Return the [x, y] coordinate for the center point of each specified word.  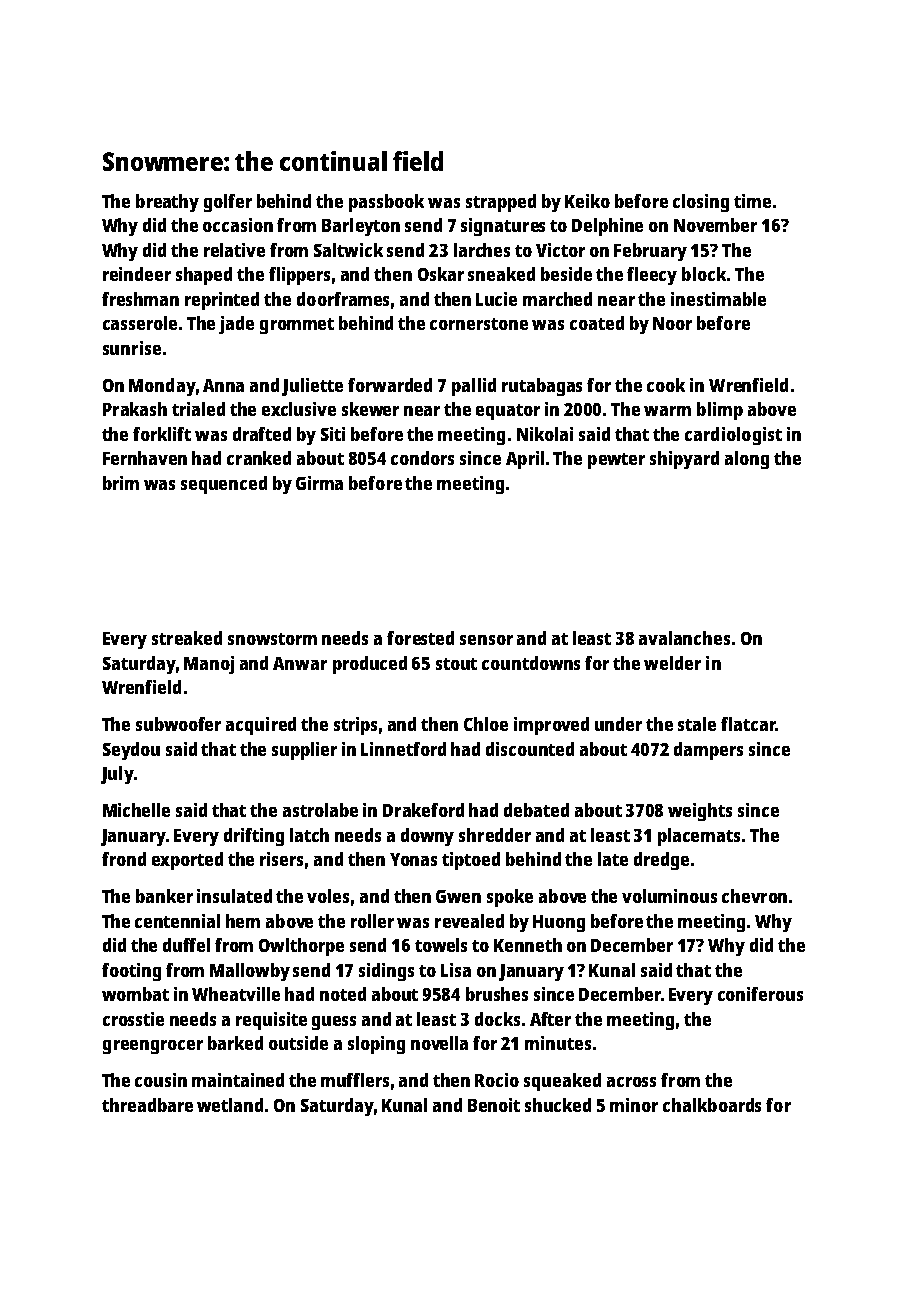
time [752, 201]
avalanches [684, 638]
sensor [486, 640]
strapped [501, 203]
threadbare [147, 1105]
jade [236, 325]
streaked [187, 638]
